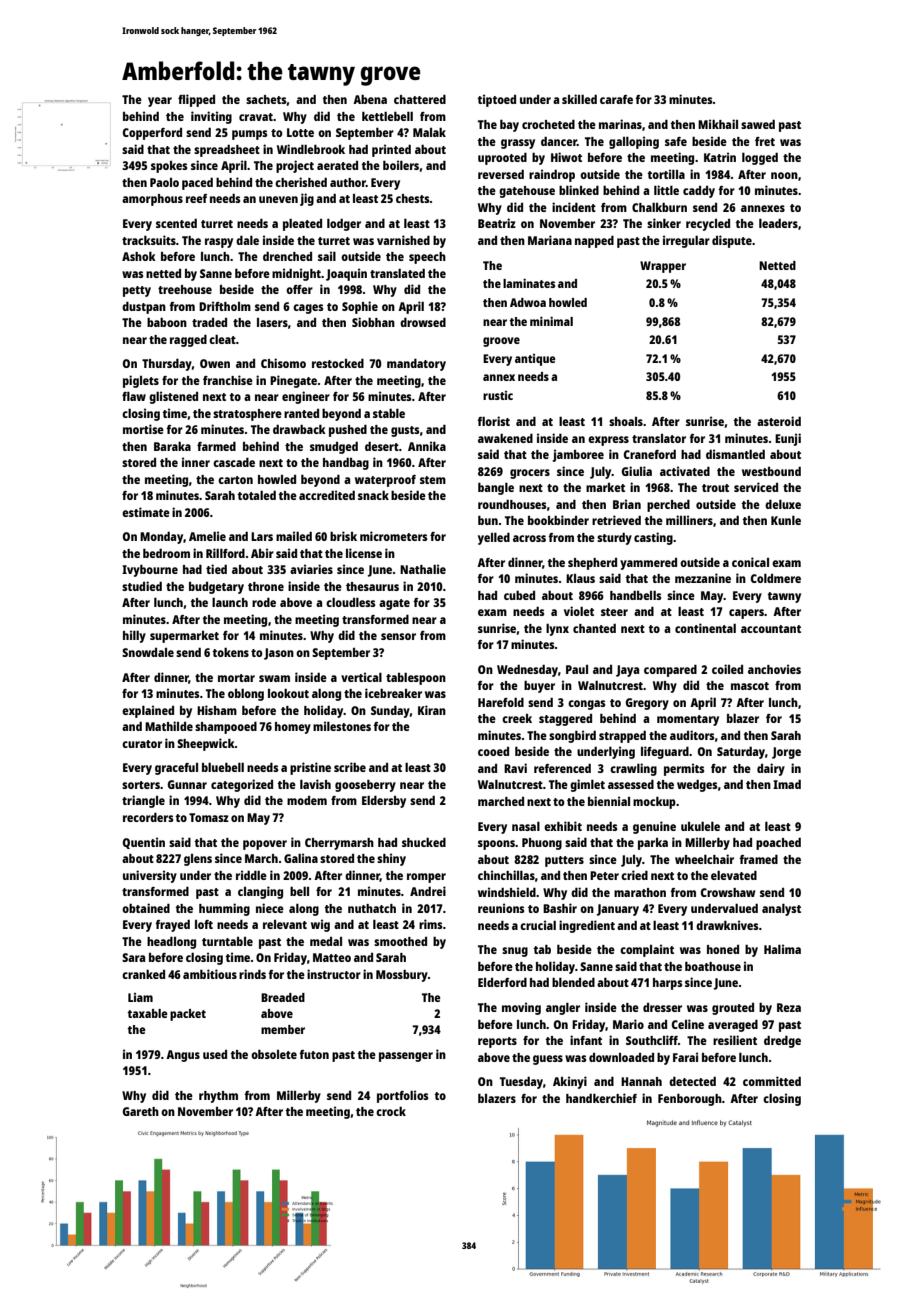  Describe the element at coordinates (160, 102) in the screenshot. I see `year` at that location.
